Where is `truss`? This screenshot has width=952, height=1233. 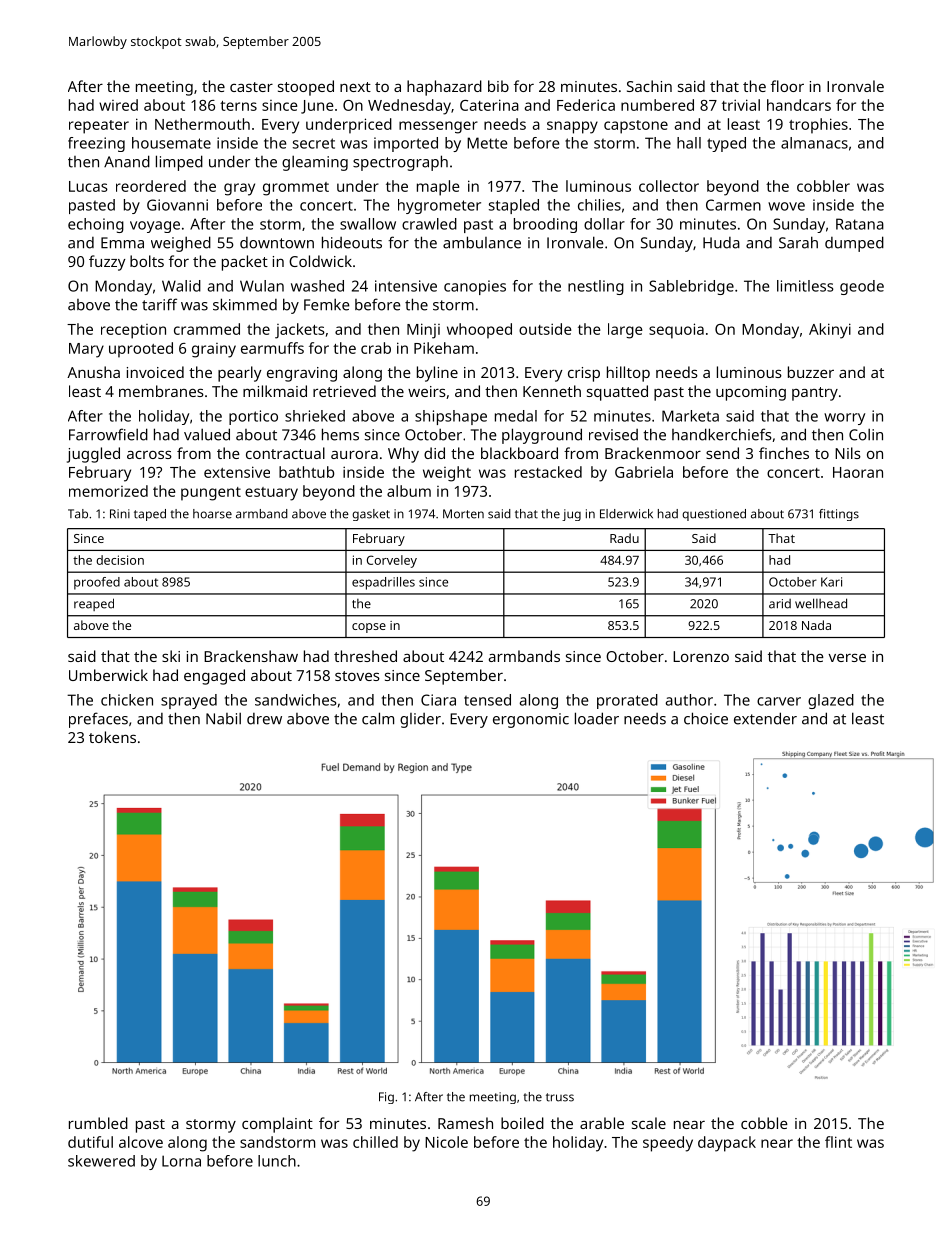
truss is located at coordinates (560, 1097).
